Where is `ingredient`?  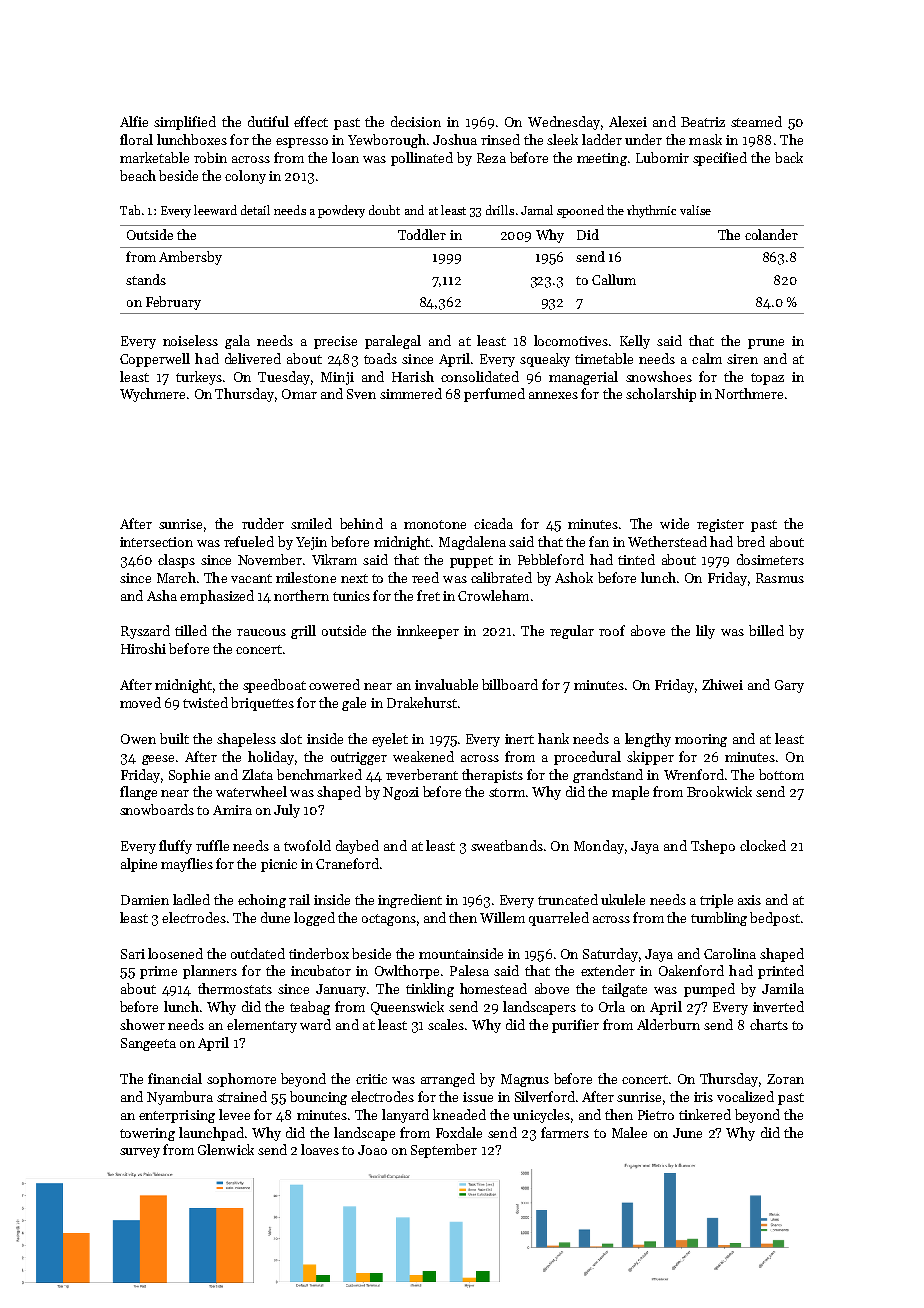
ingredient is located at coordinates (410, 901).
